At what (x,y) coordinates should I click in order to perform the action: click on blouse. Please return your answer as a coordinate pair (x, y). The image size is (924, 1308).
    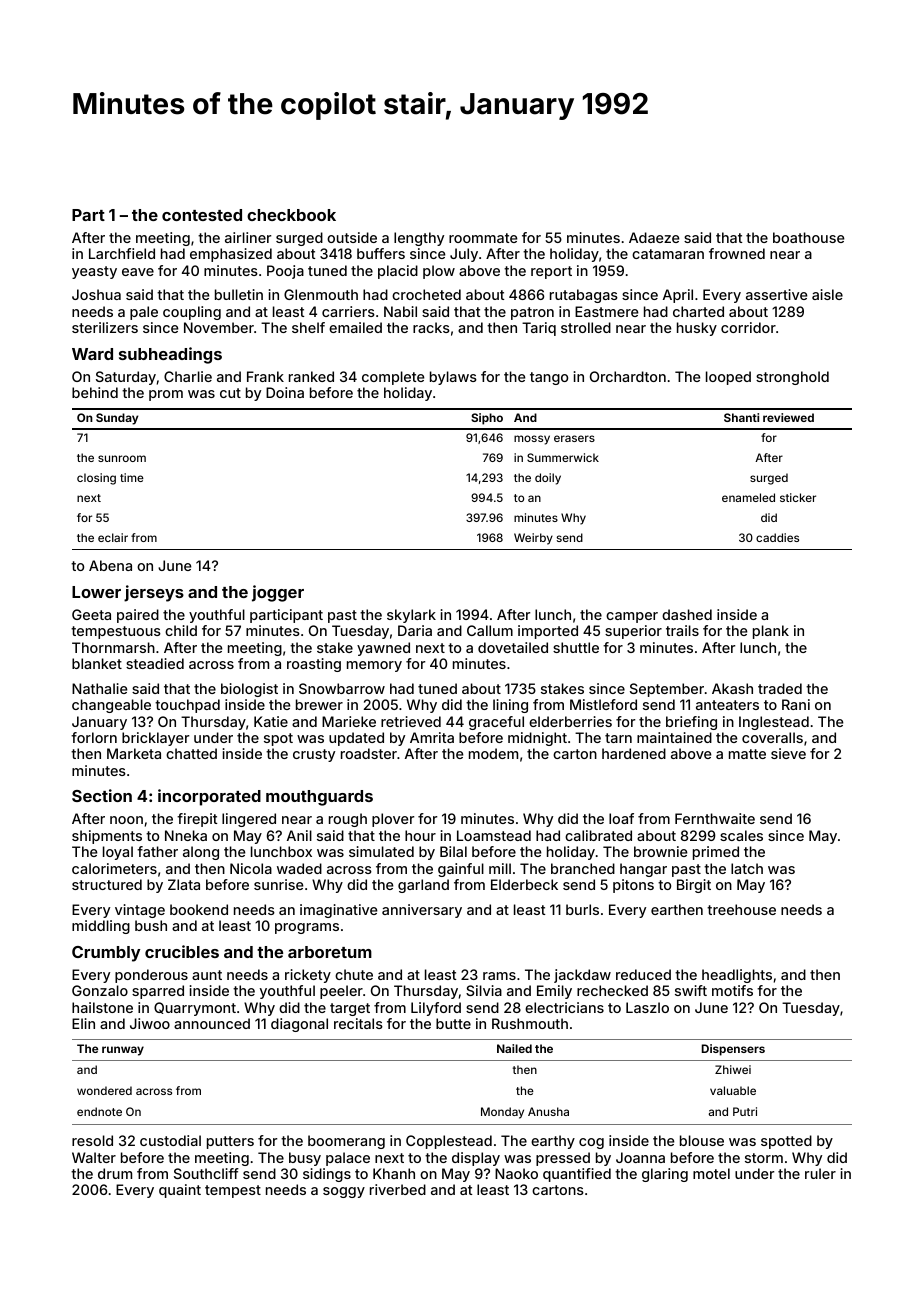
    Looking at the image, I should click on (702, 1140).
